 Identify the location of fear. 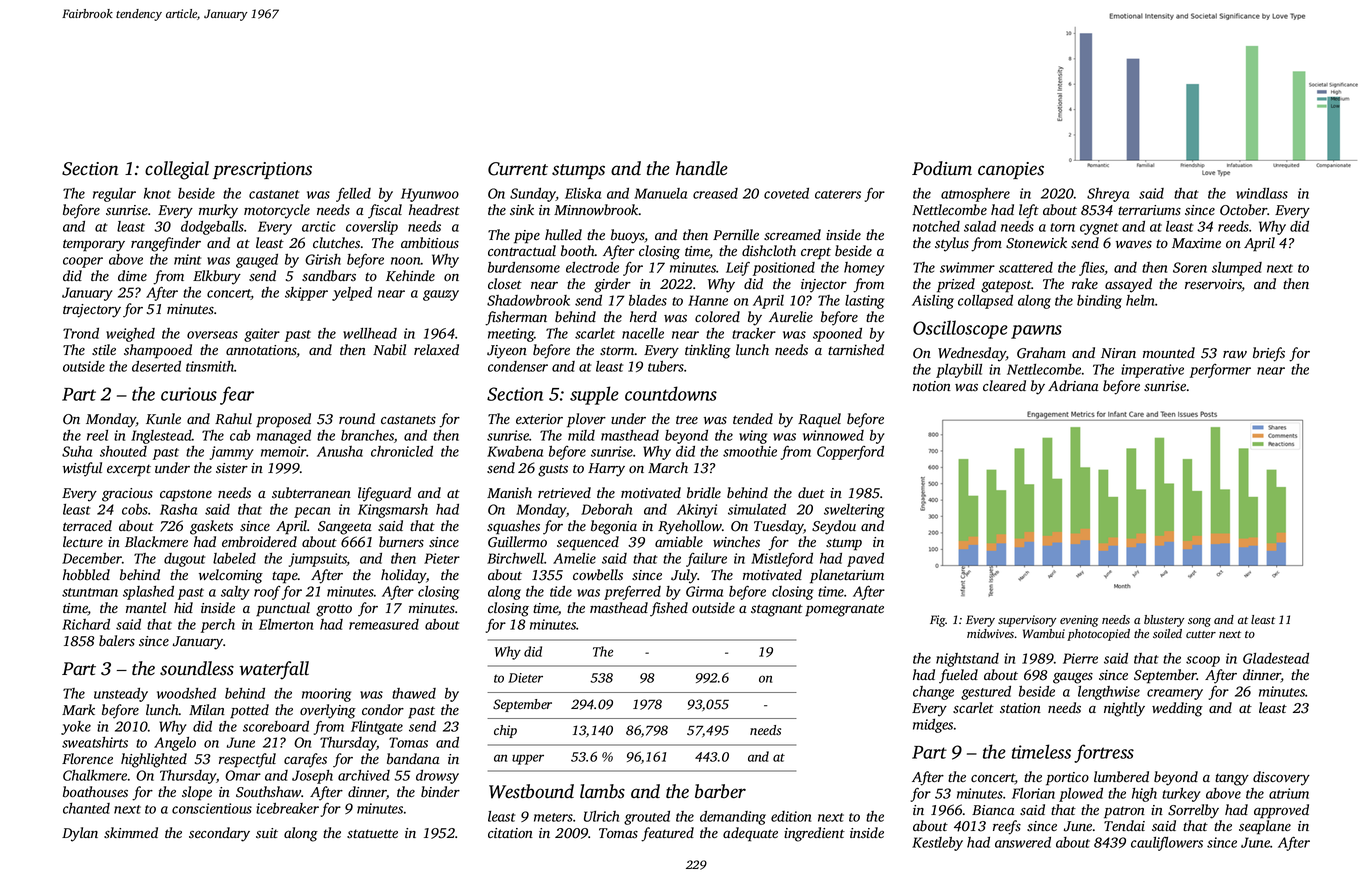
(237, 395).
